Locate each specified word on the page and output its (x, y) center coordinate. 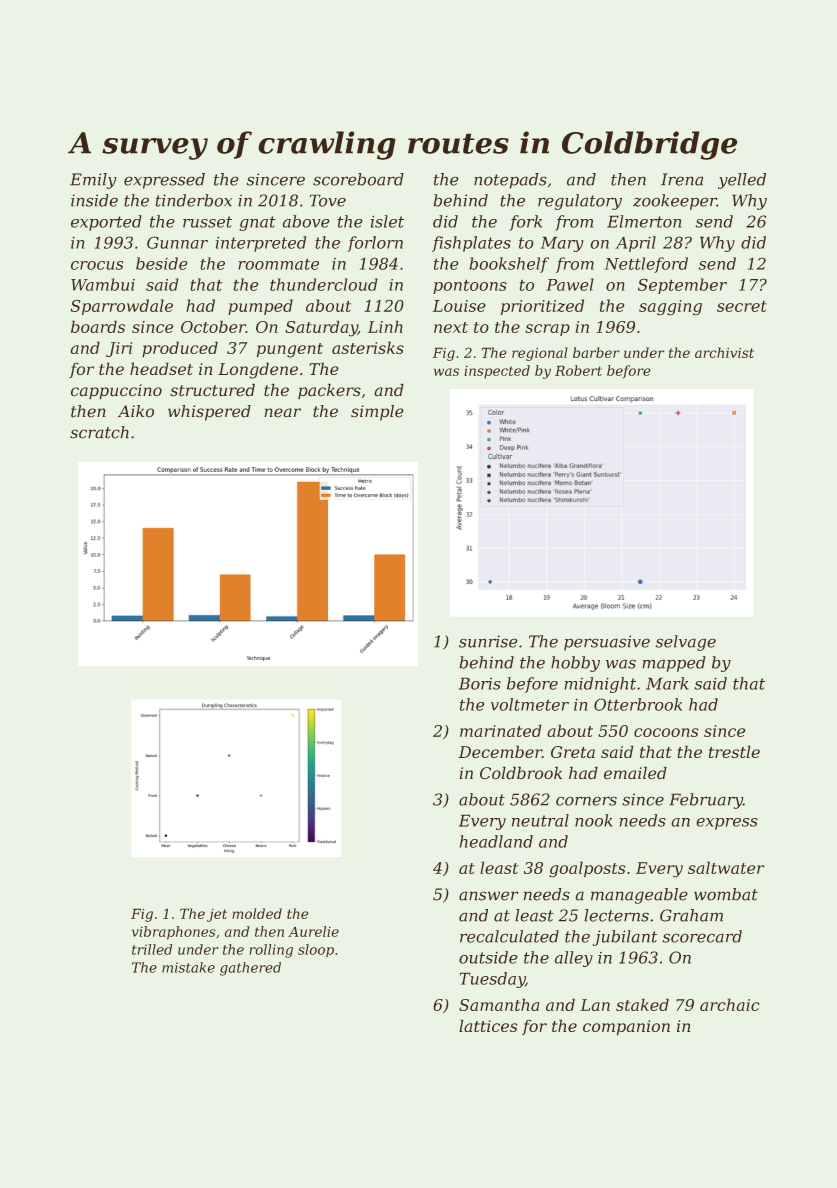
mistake (188, 967)
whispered (209, 413)
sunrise (488, 641)
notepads (510, 181)
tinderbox (194, 200)
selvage (685, 643)
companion (626, 1028)
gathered (250, 969)
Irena (682, 179)
